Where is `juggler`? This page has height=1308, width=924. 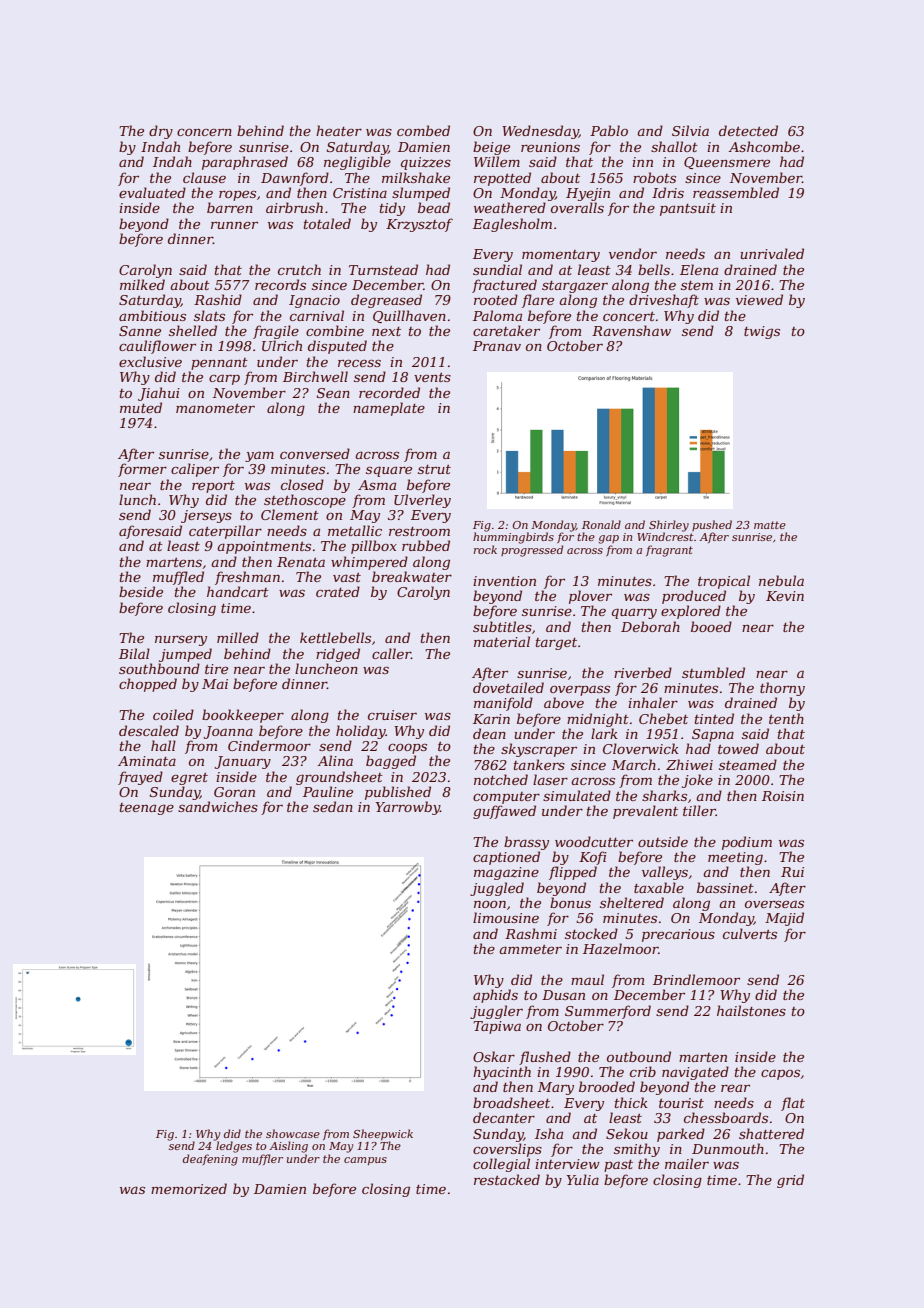
juggler is located at coordinates (496, 1012).
